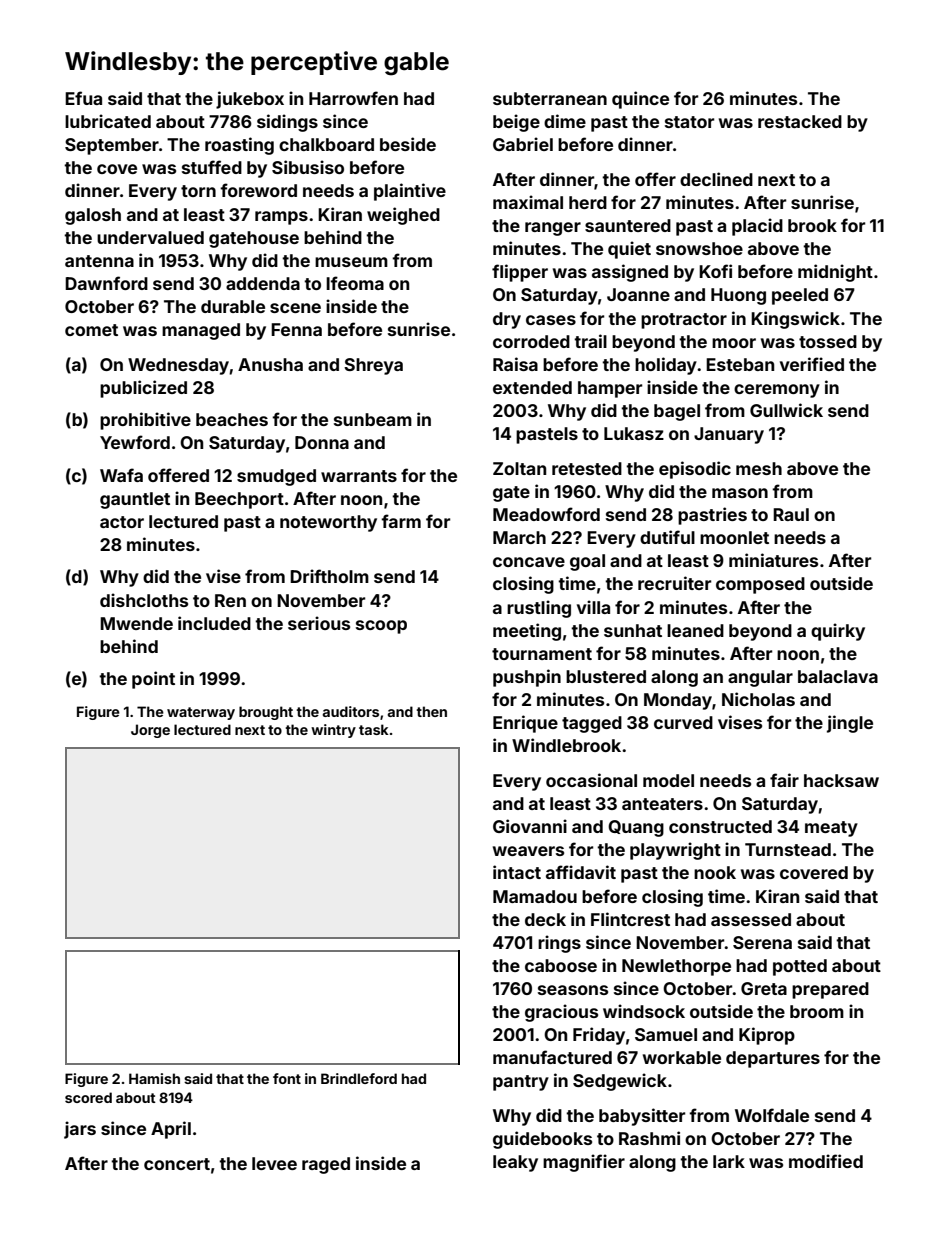  I want to click on tossed, so click(828, 341).
